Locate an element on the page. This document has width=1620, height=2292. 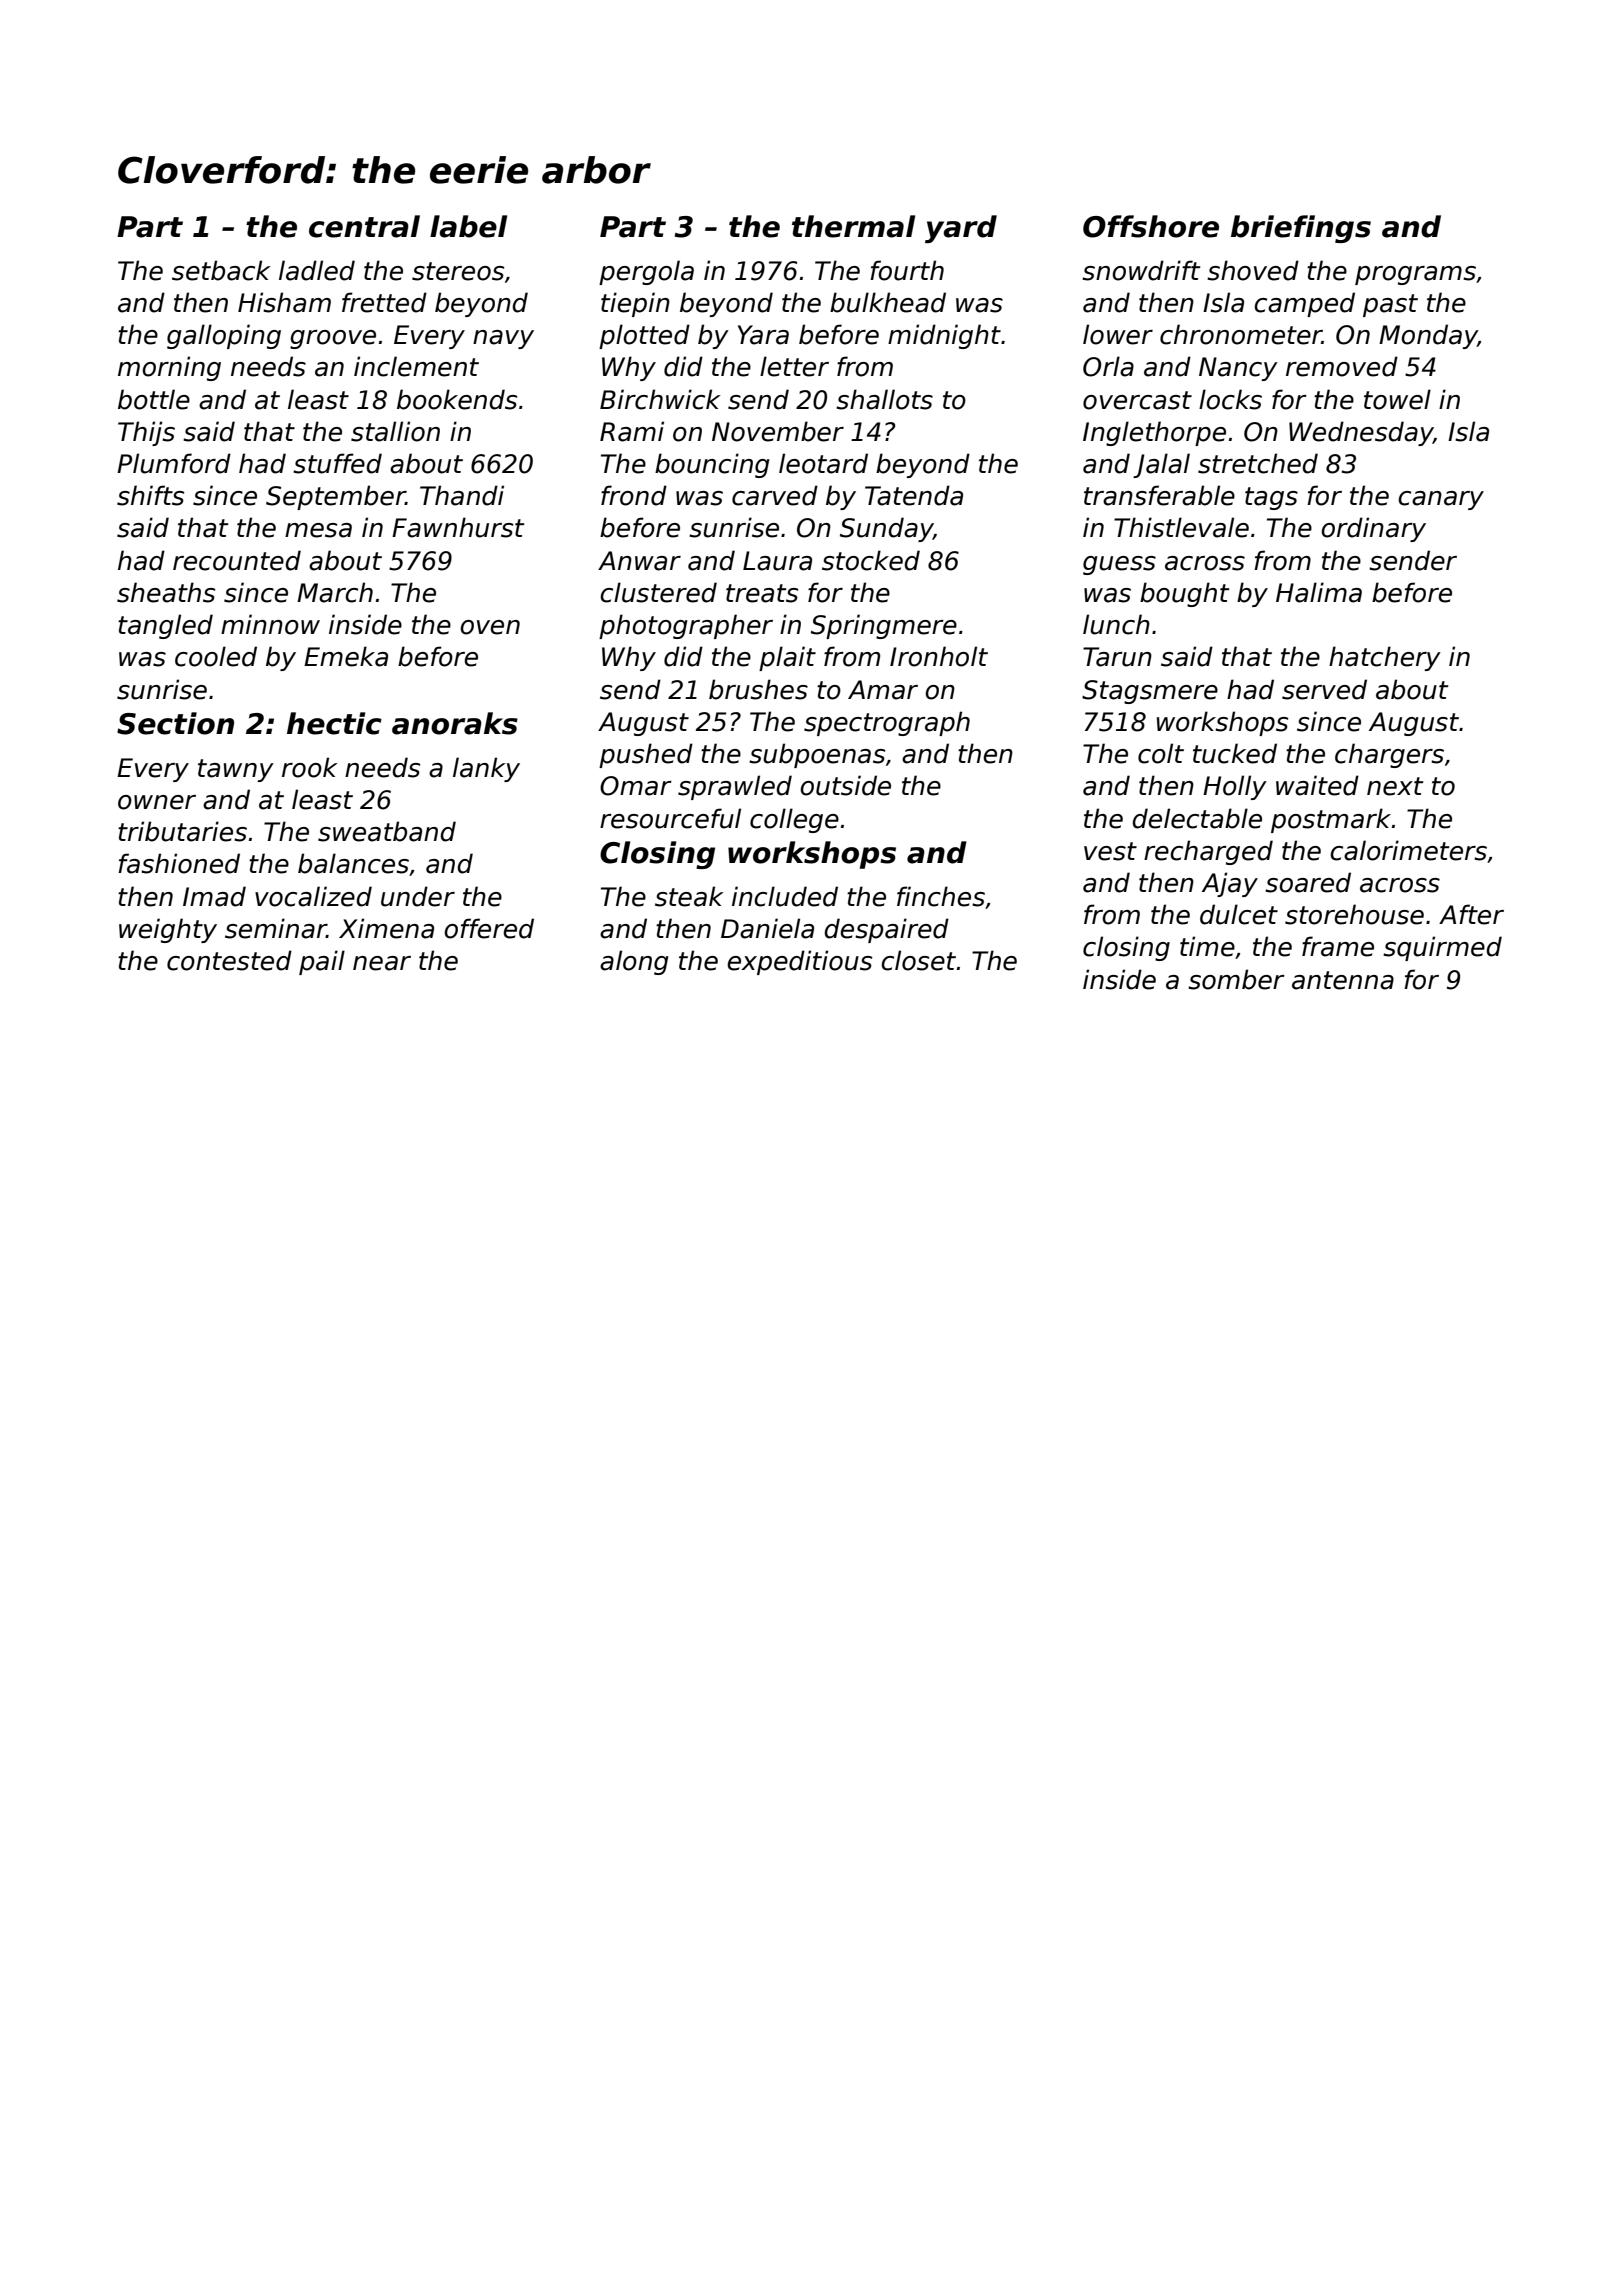
chargers is located at coordinates (1389, 755).
